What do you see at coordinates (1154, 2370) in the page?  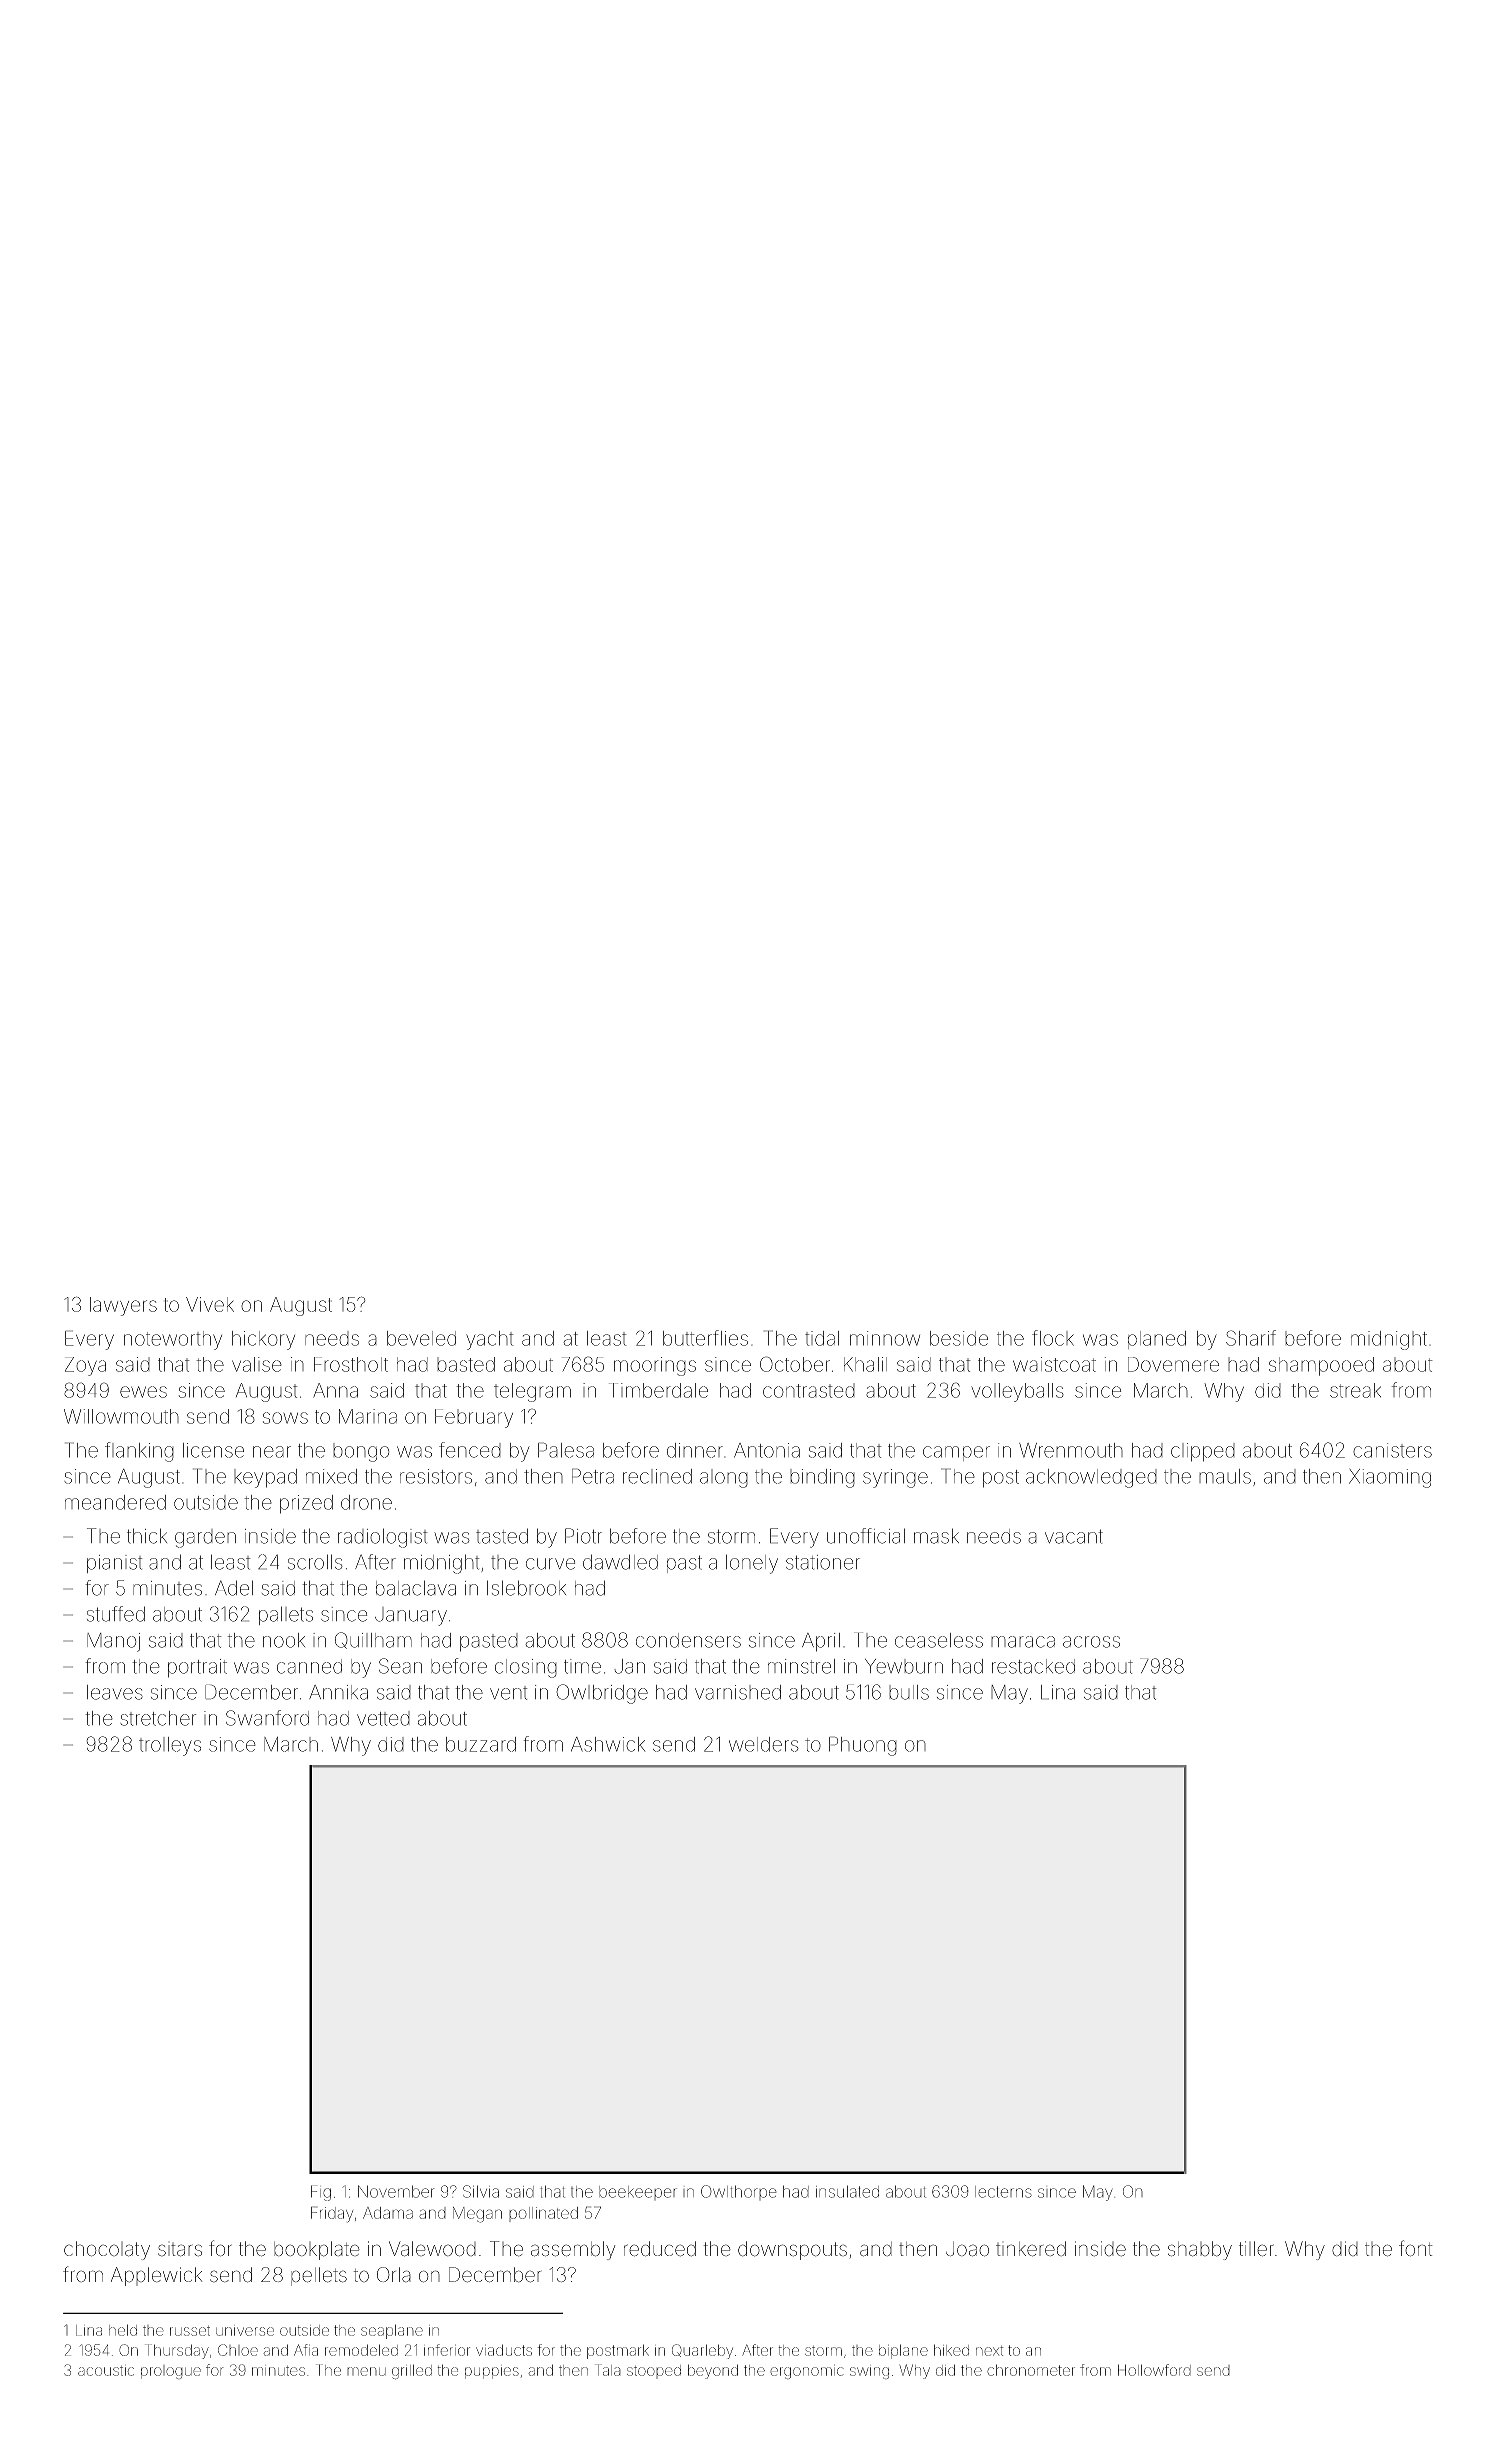 I see `Hollowford` at bounding box center [1154, 2370].
